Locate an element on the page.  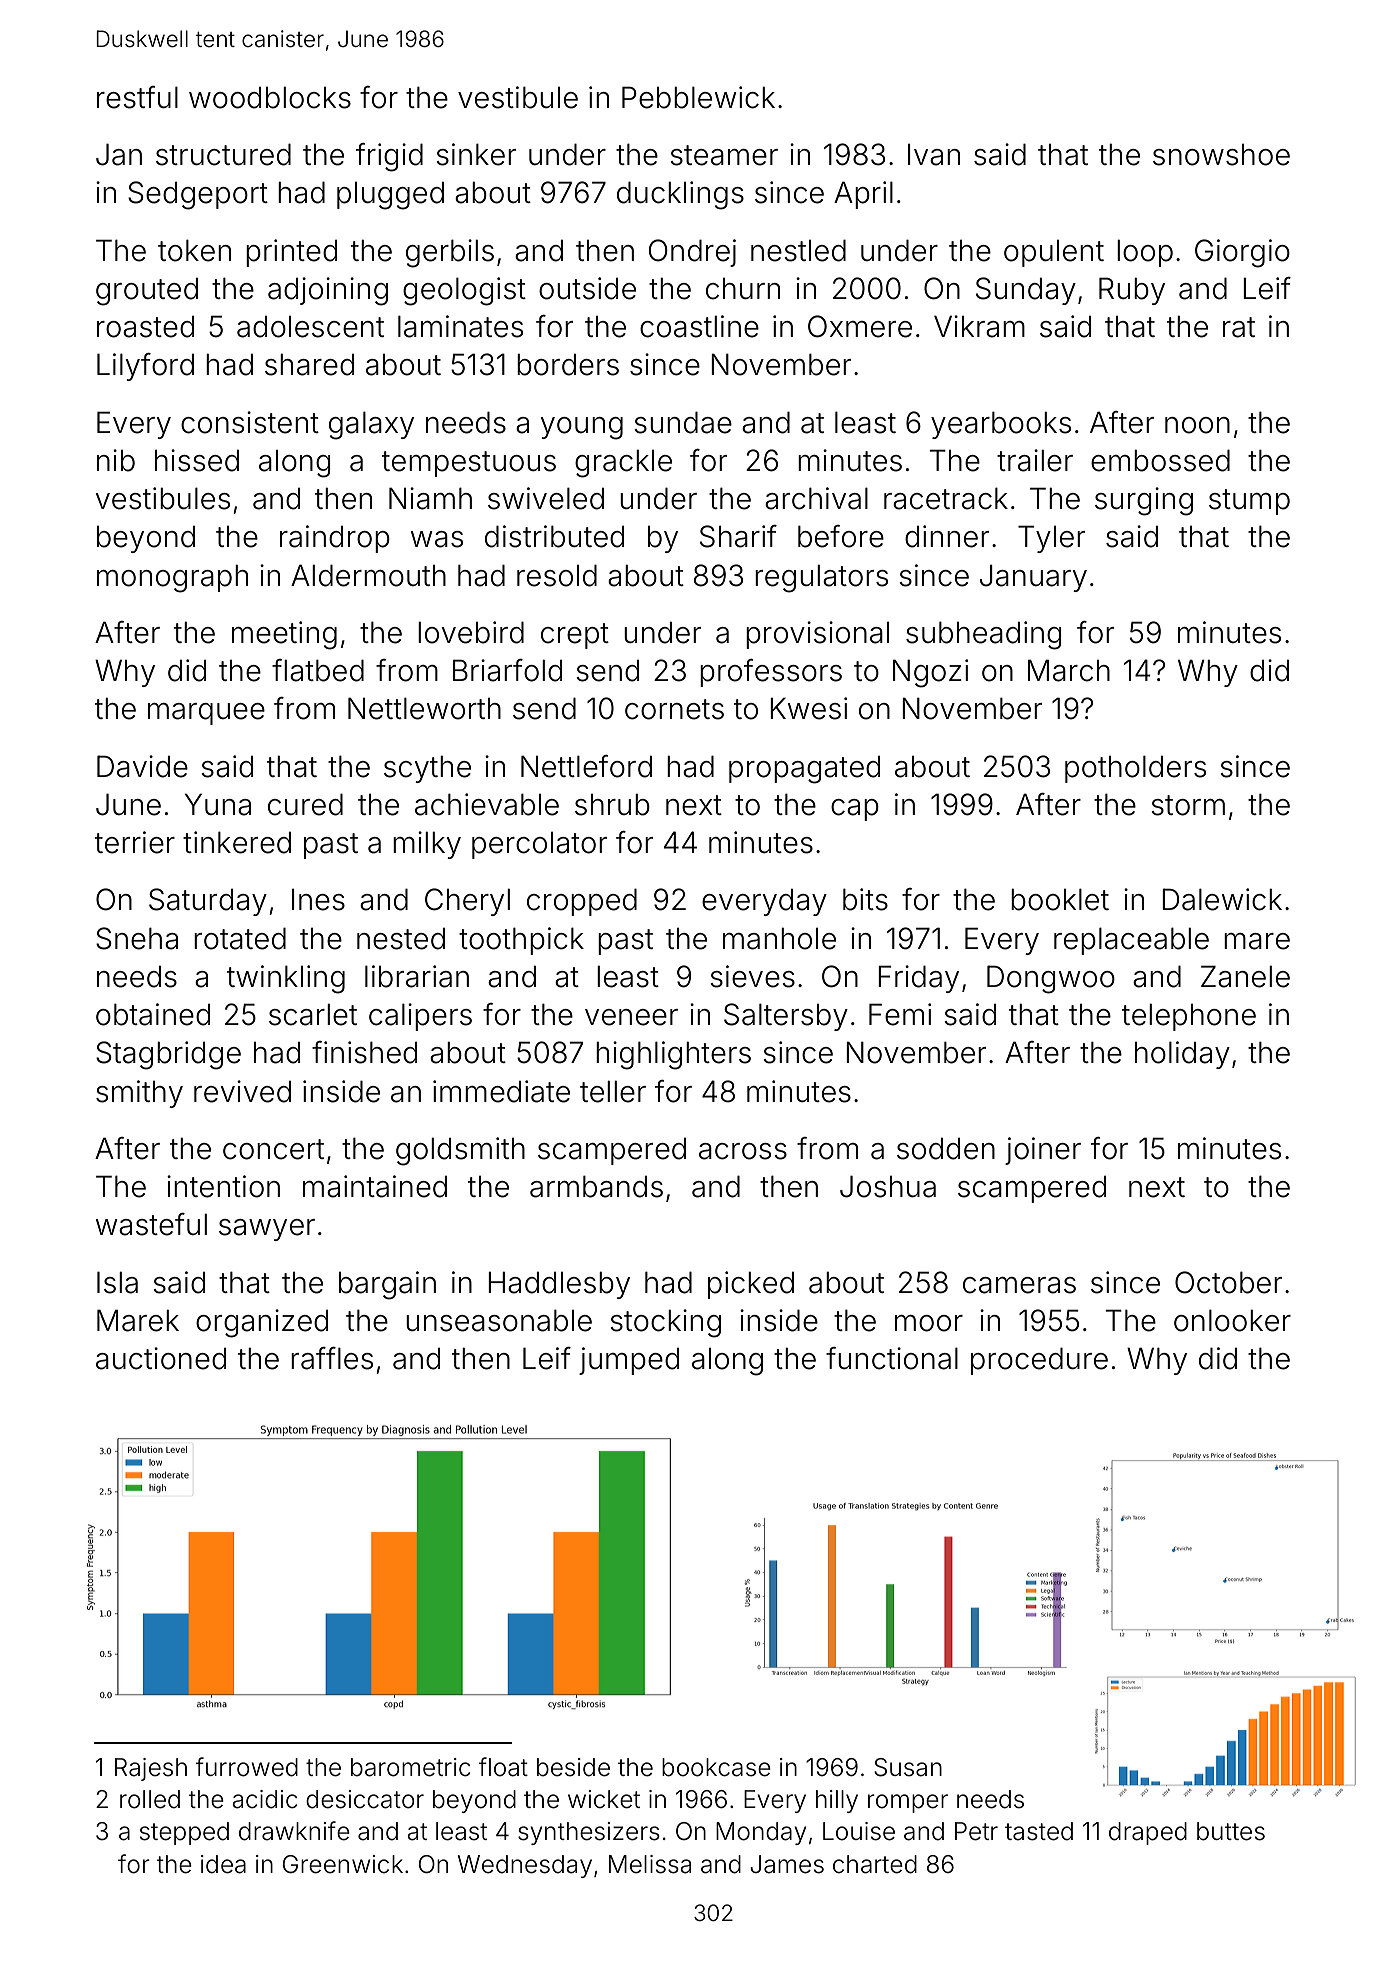
Susan is located at coordinates (908, 1767).
